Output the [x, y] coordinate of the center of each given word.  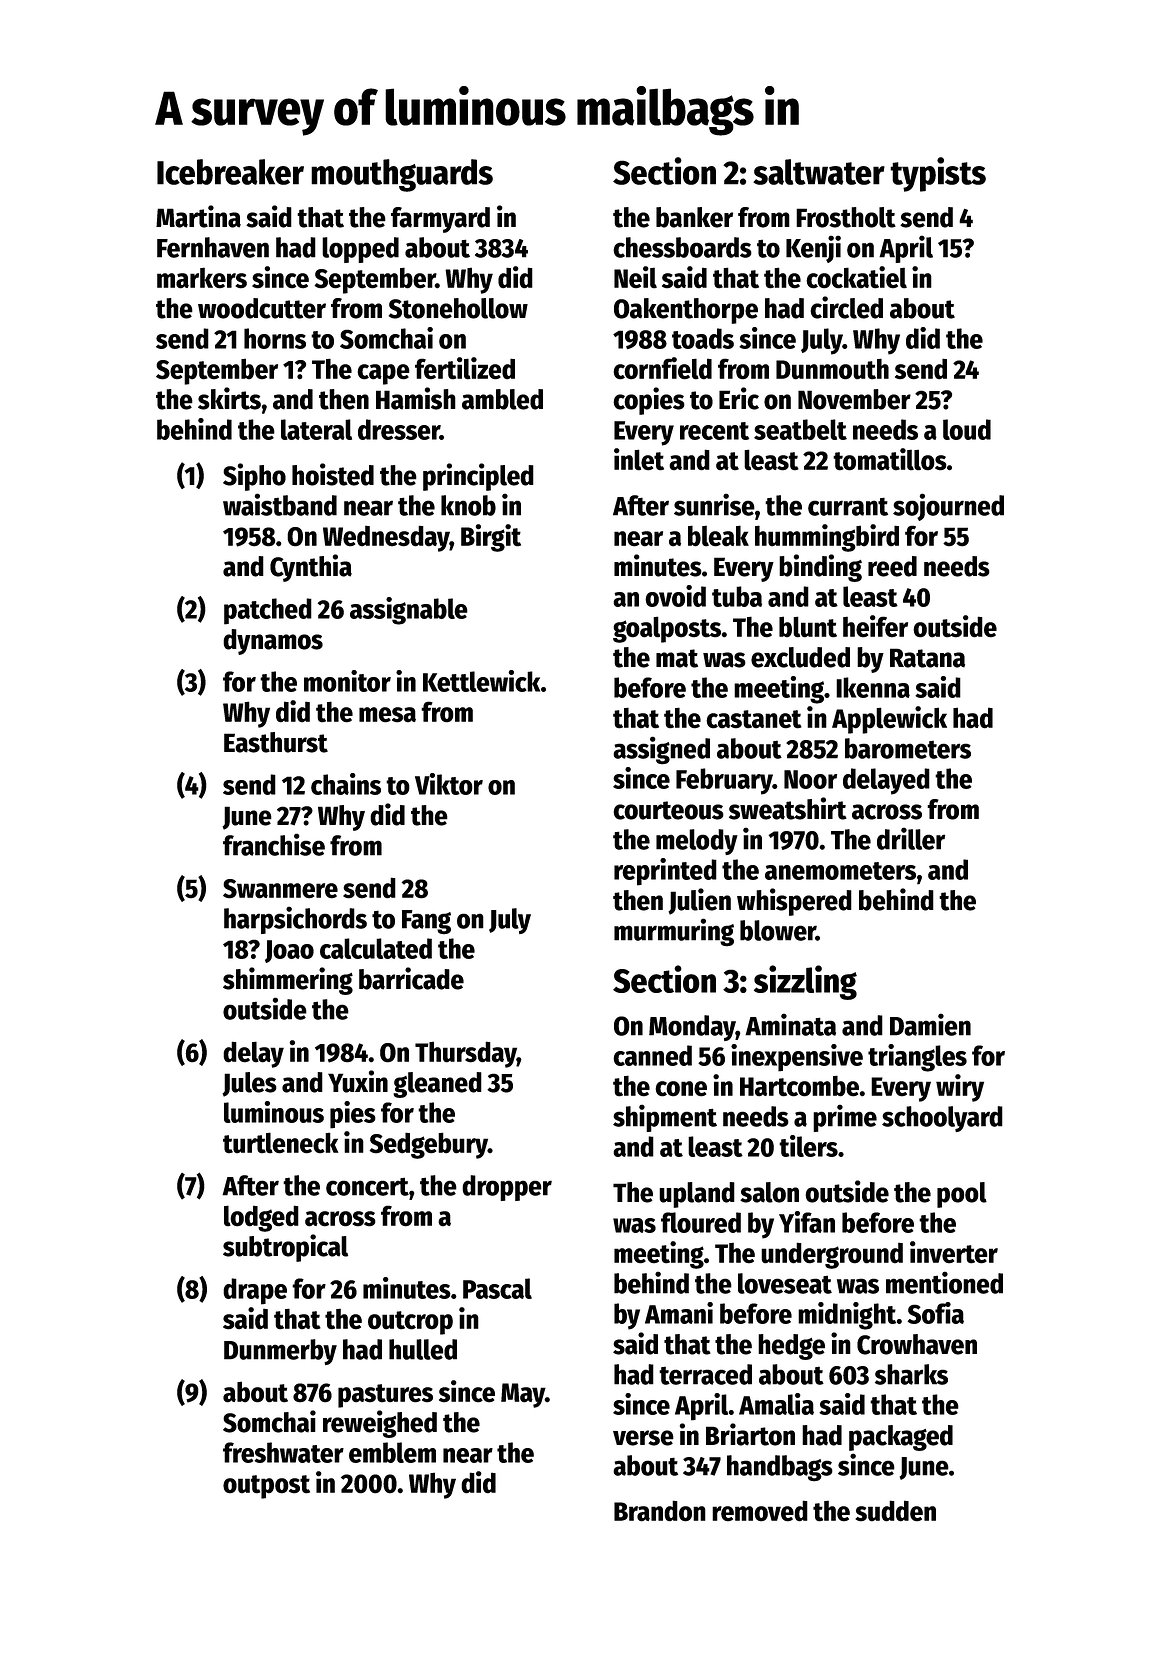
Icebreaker [230, 172]
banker [694, 217]
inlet [639, 459]
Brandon [660, 1511]
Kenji [813, 249]
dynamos [273, 642]
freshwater [283, 1452]
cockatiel [856, 277]
